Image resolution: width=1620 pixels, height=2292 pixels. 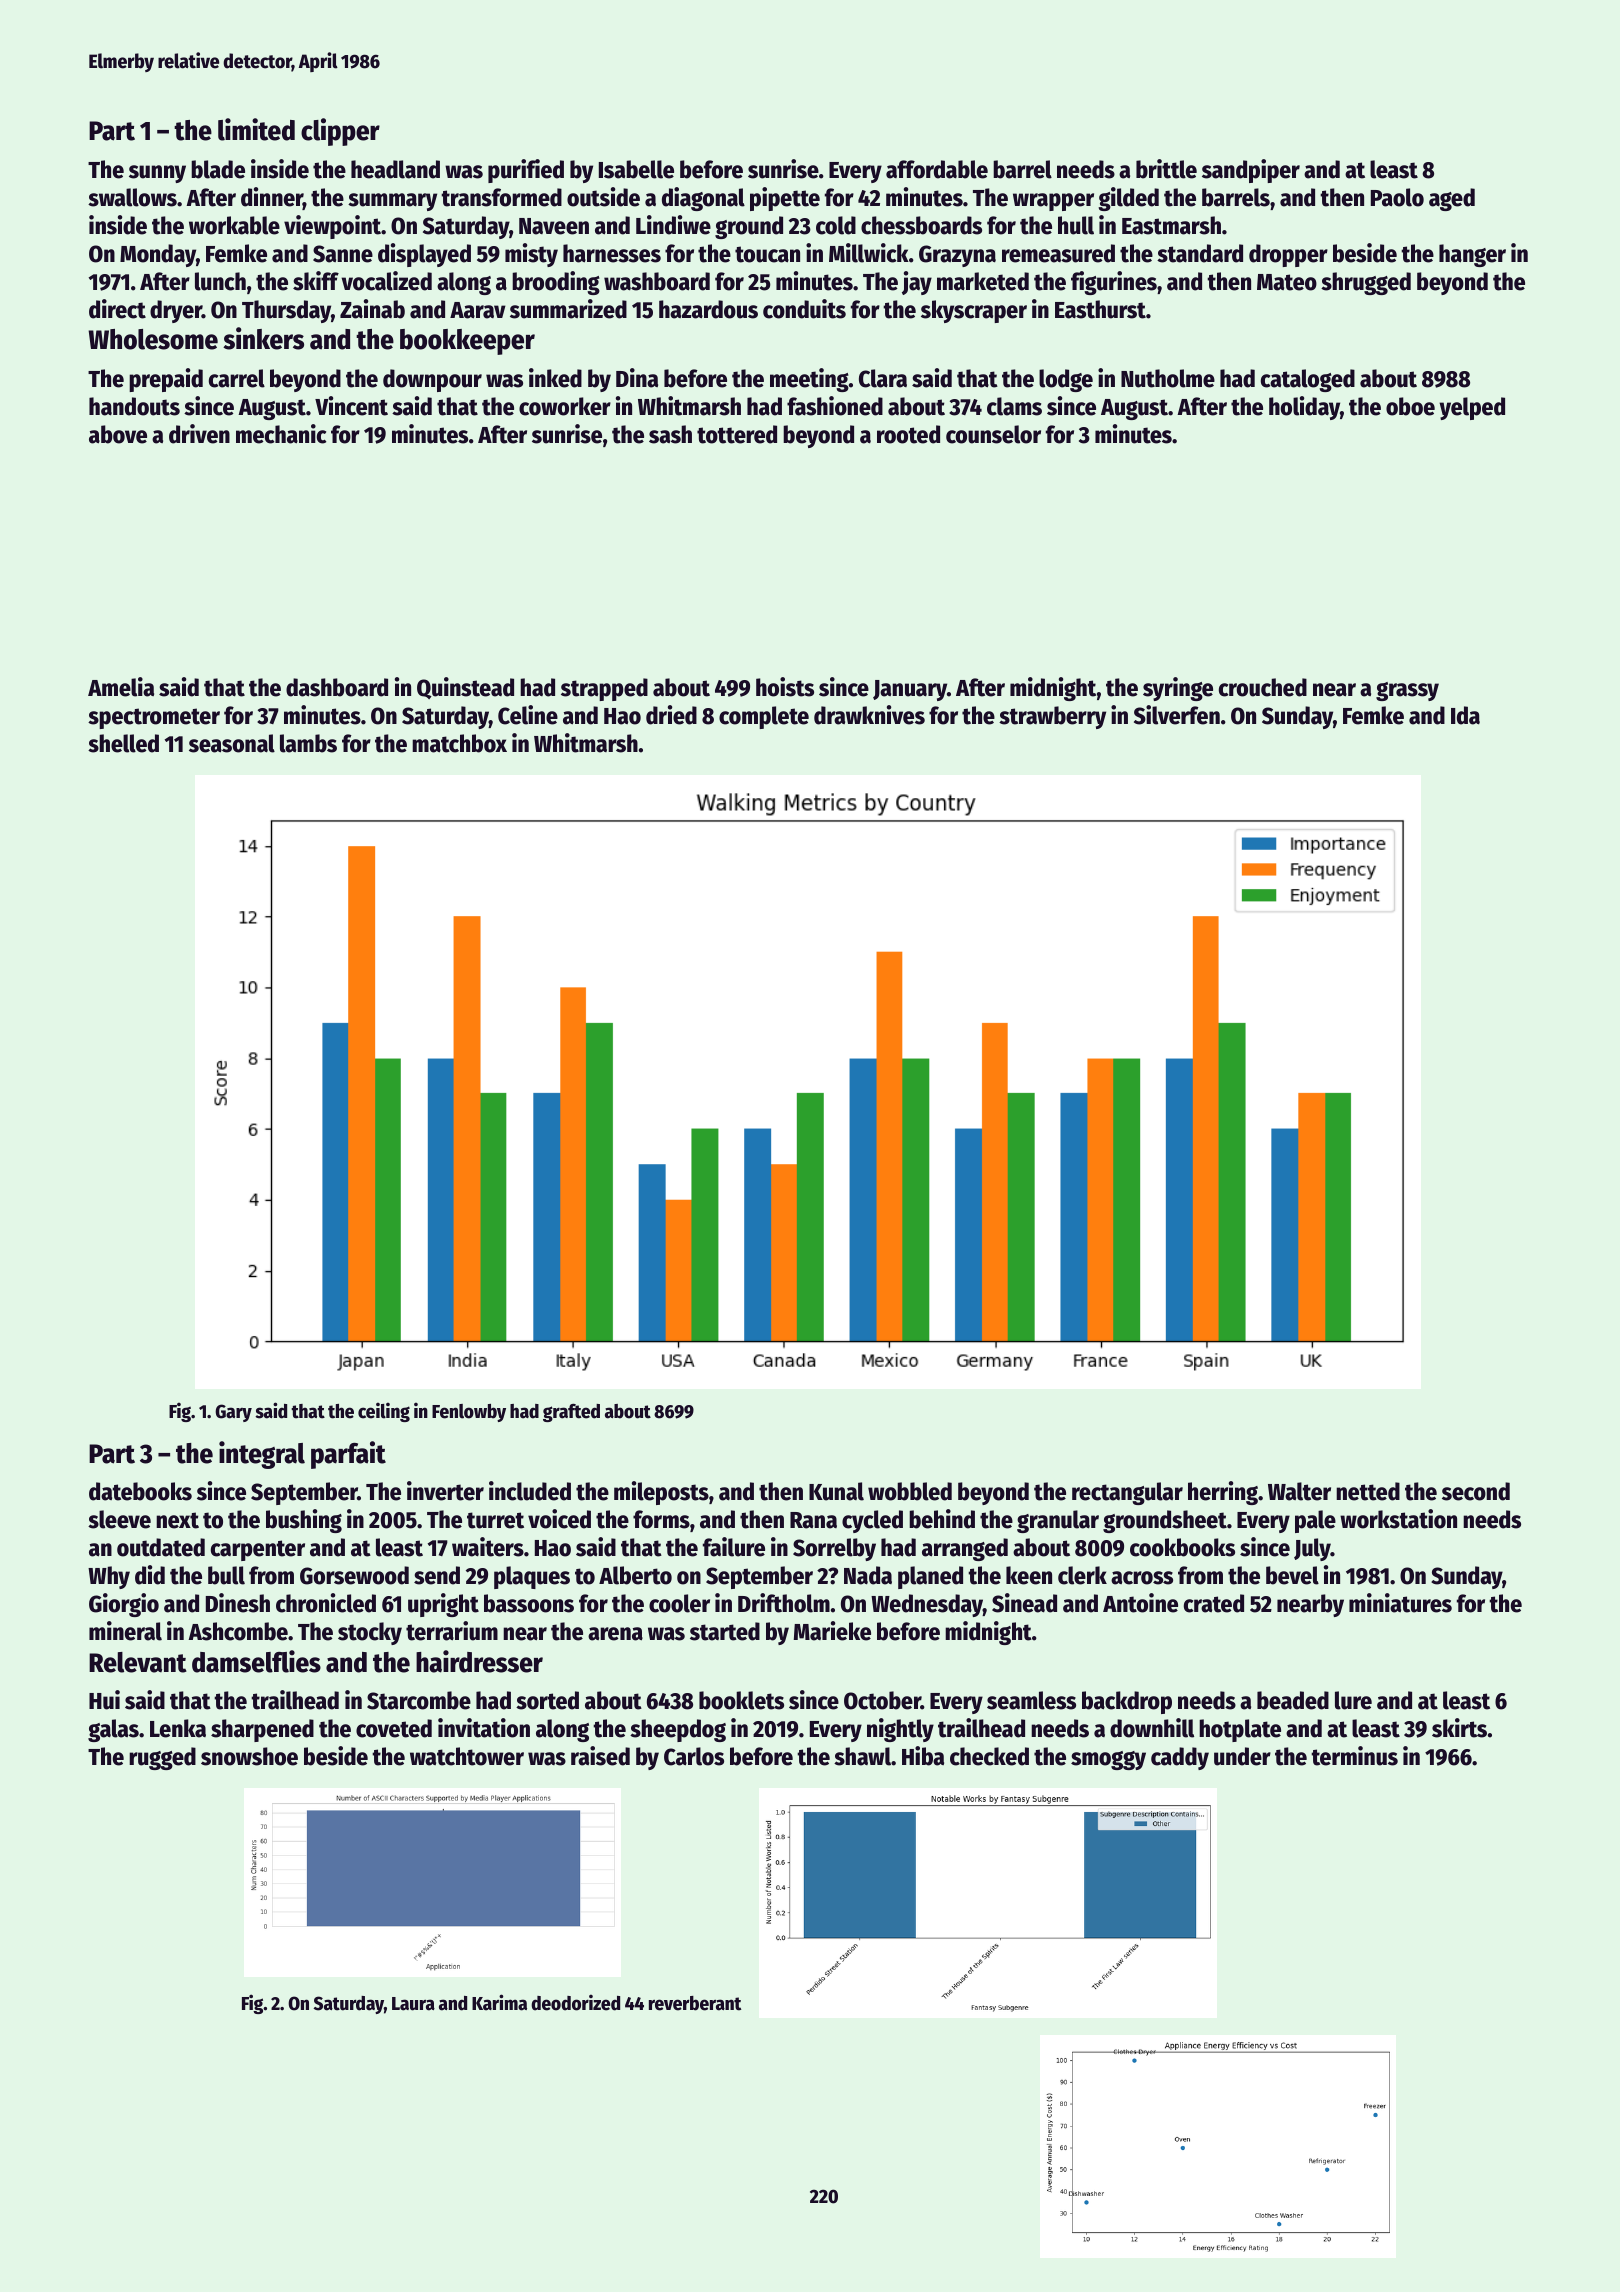 I want to click on grassy, so click(x=1407, y=691).
